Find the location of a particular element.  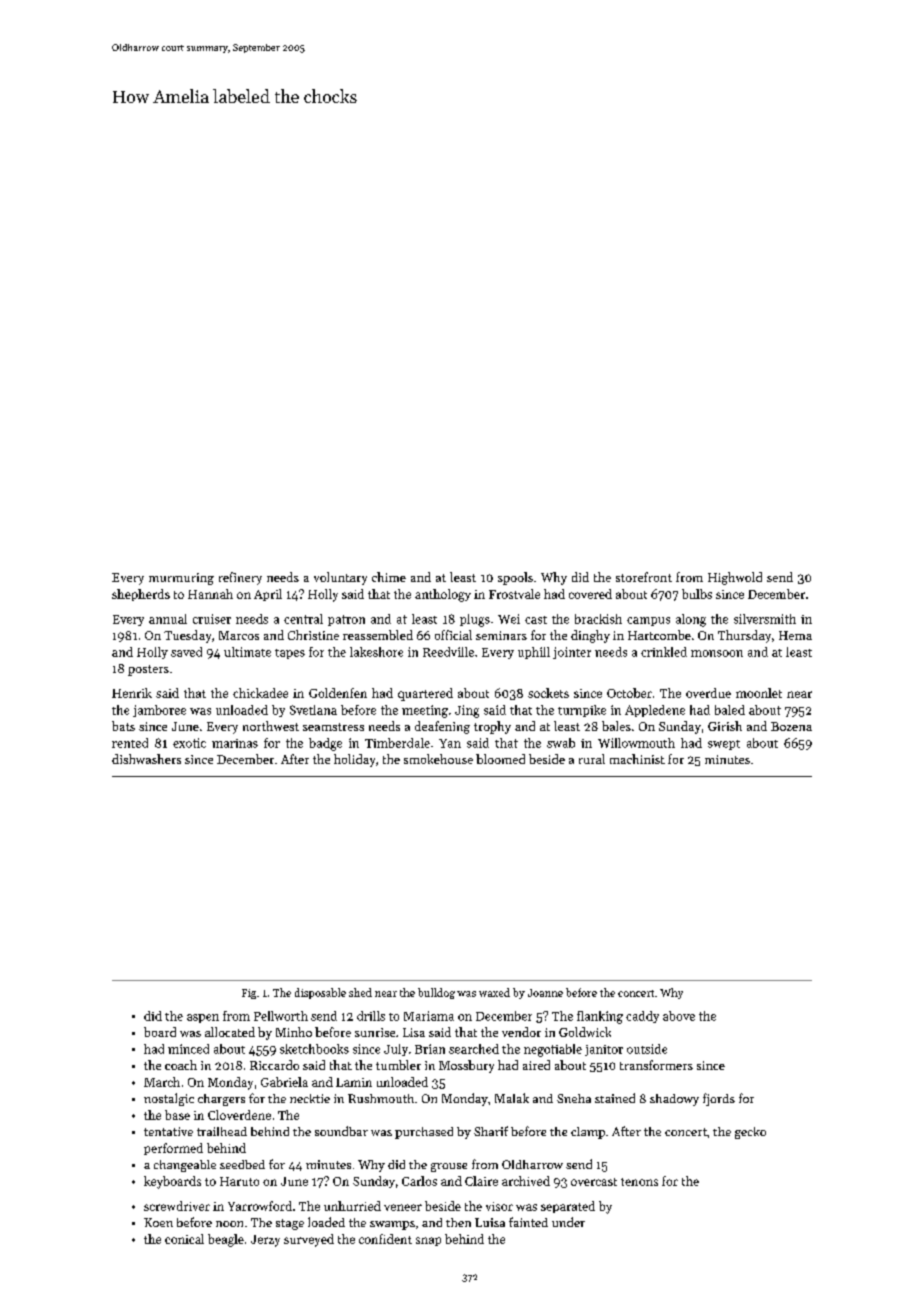

anthology is located at coordinates (443, 595).
